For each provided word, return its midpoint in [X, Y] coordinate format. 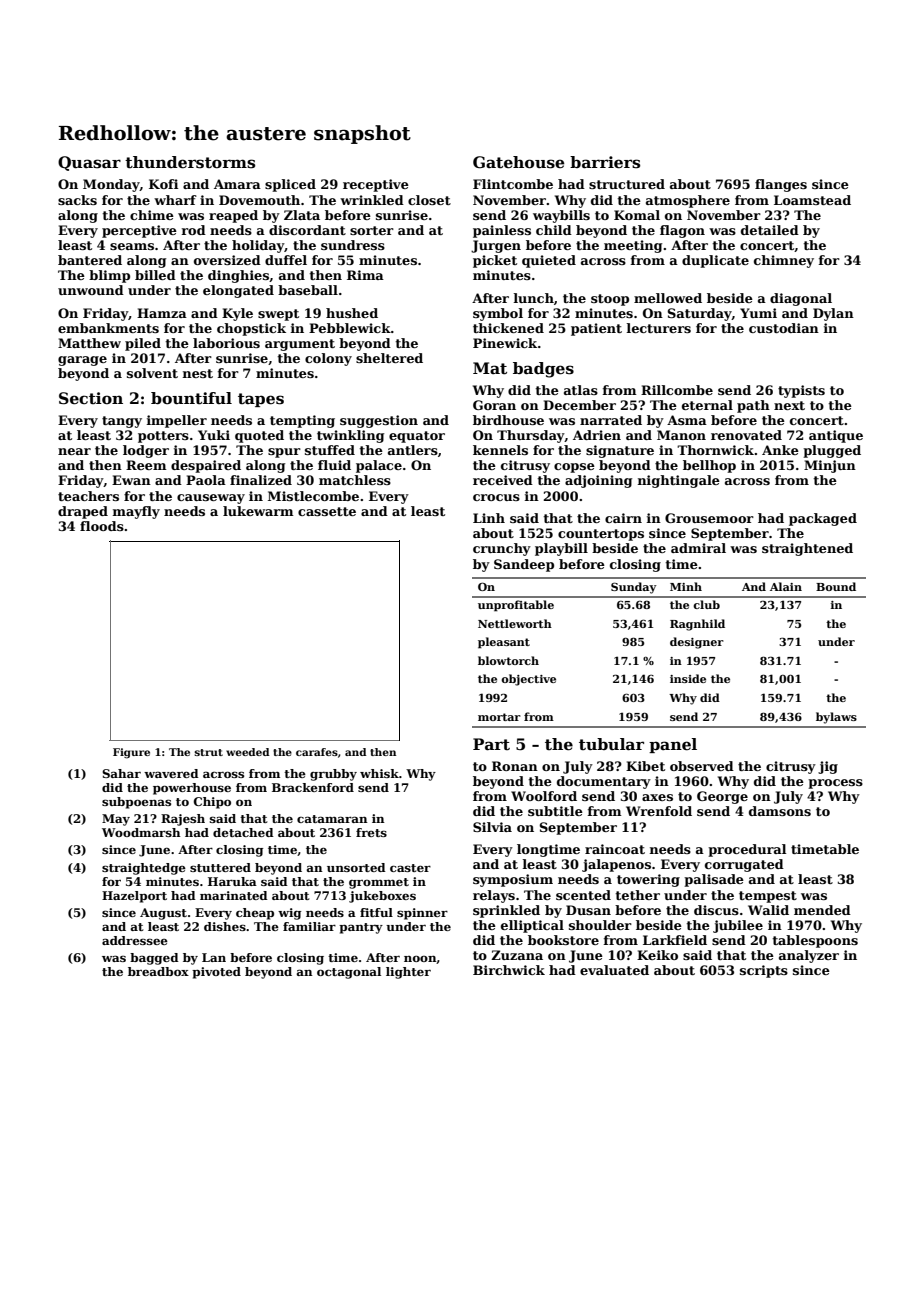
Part [491, 744]
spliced [290, 185]
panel [673, 745]
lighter [408, 973]
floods [102, 526]
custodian [784, 328]
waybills [561, 216]
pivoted [216, 973]
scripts [764, 971]
